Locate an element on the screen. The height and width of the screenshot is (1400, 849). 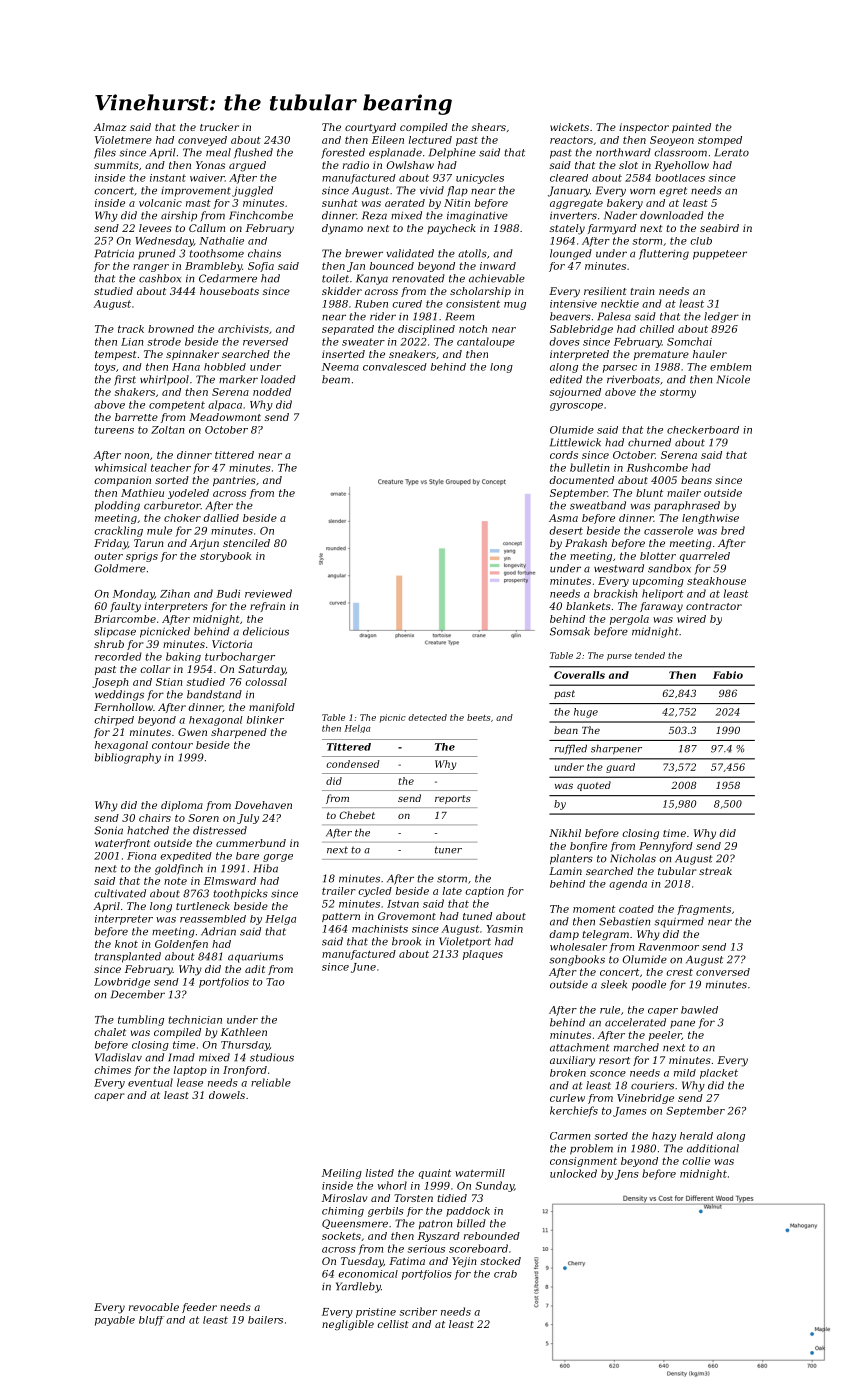
choker is located at coordinates (182, 518).
